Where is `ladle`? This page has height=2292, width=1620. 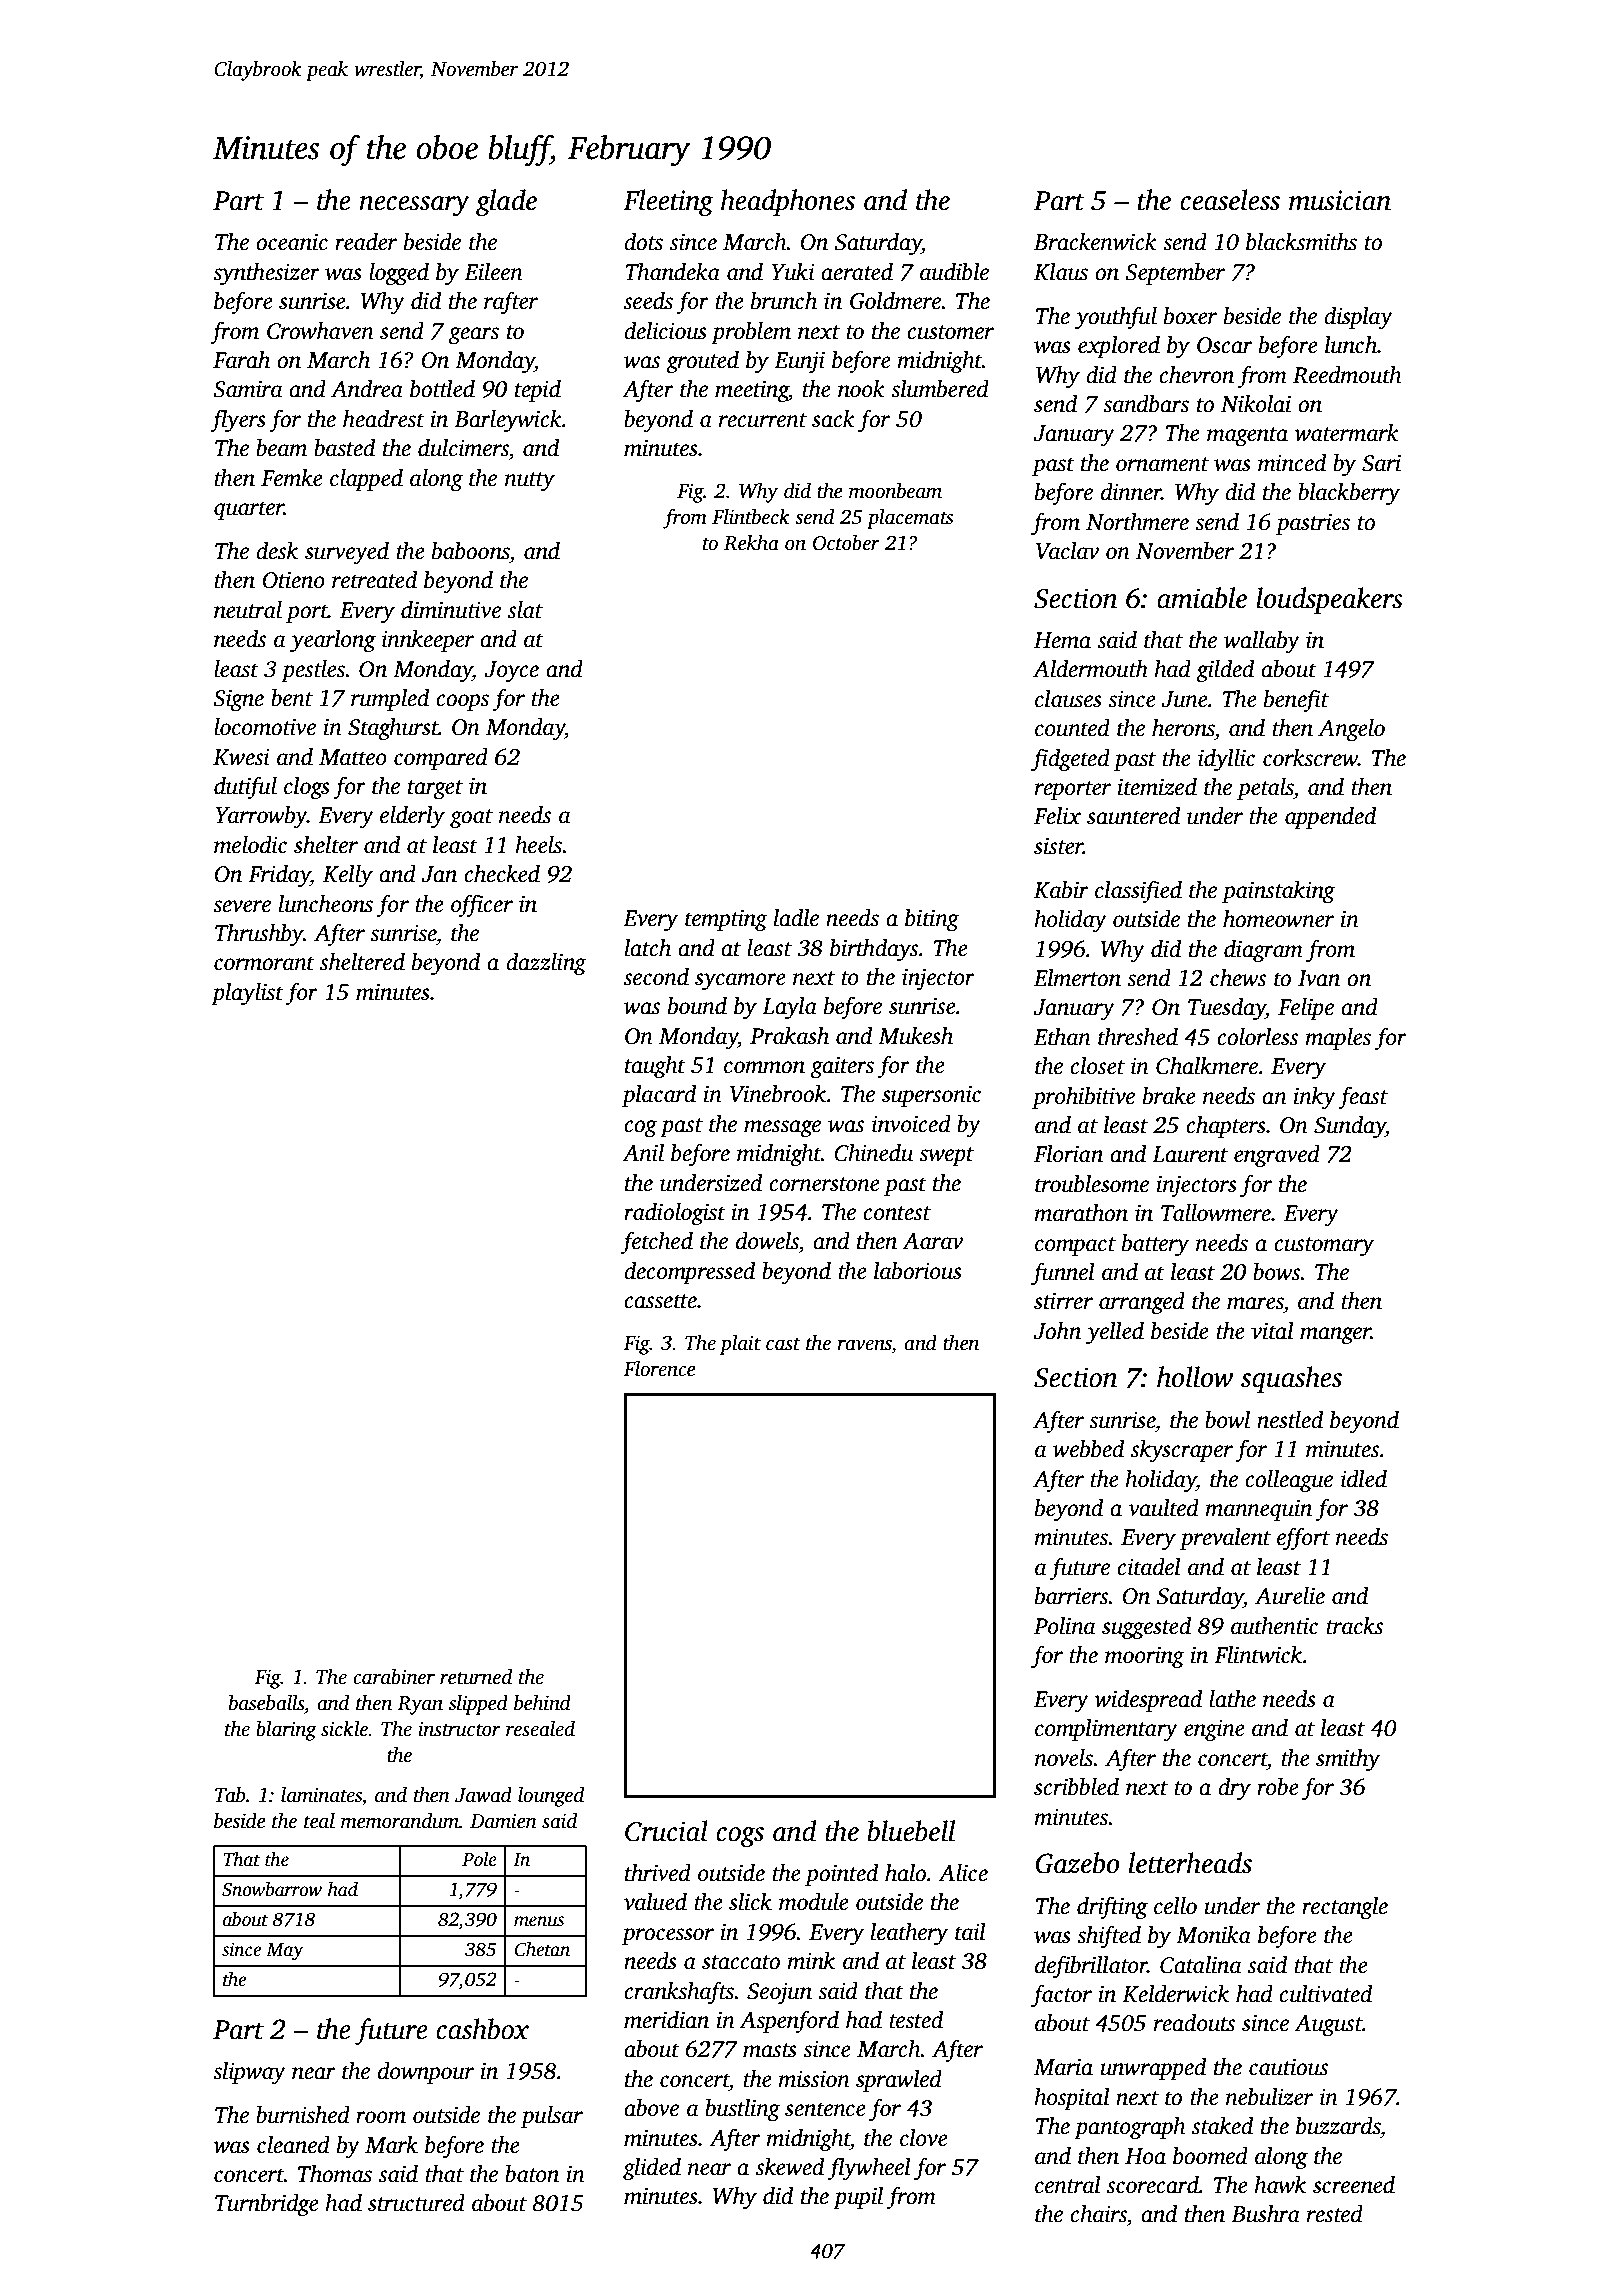
ladle is located at coordinates (796, 918).
